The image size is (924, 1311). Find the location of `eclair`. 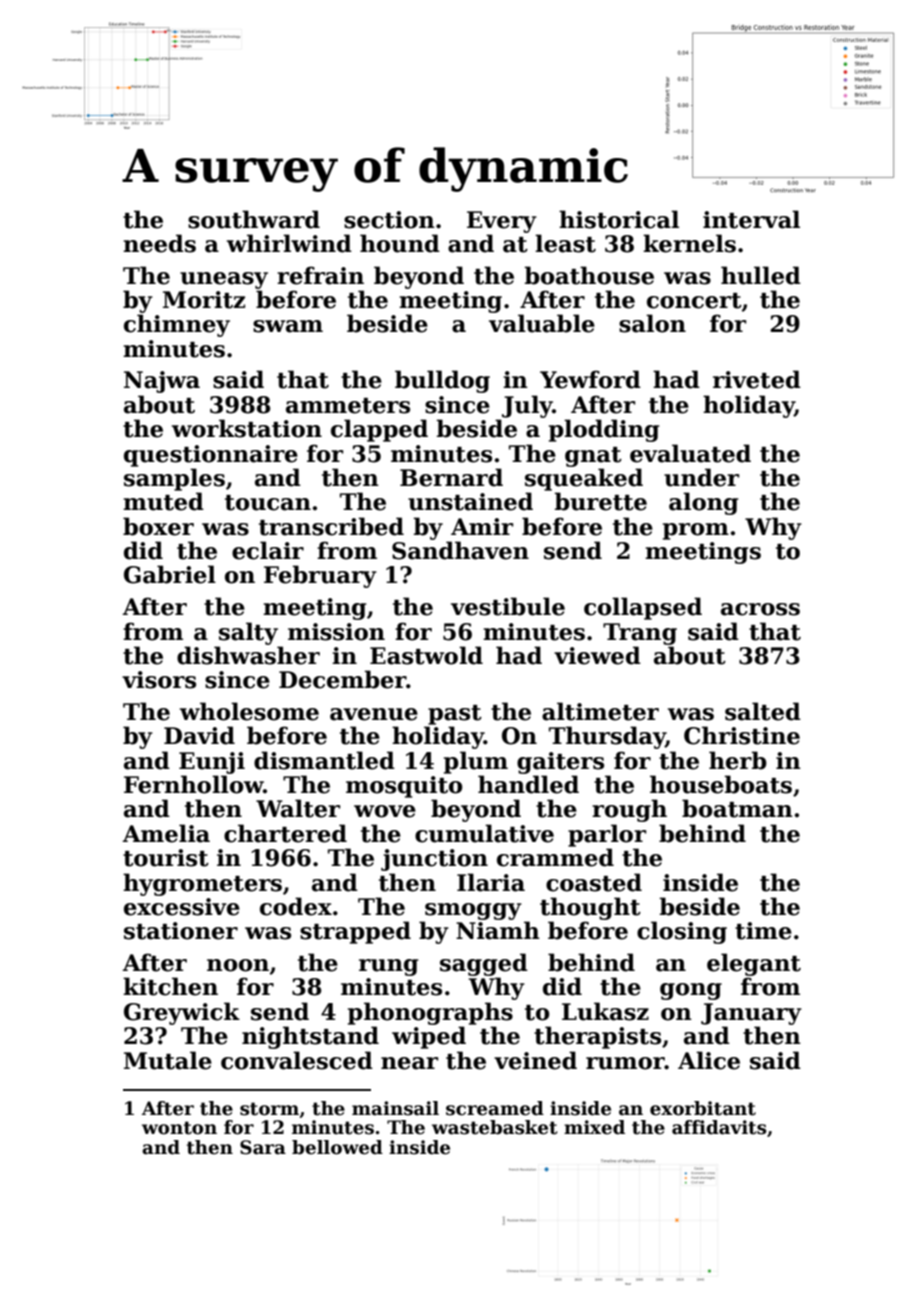

eclair is located at coordinates (268, 550).
